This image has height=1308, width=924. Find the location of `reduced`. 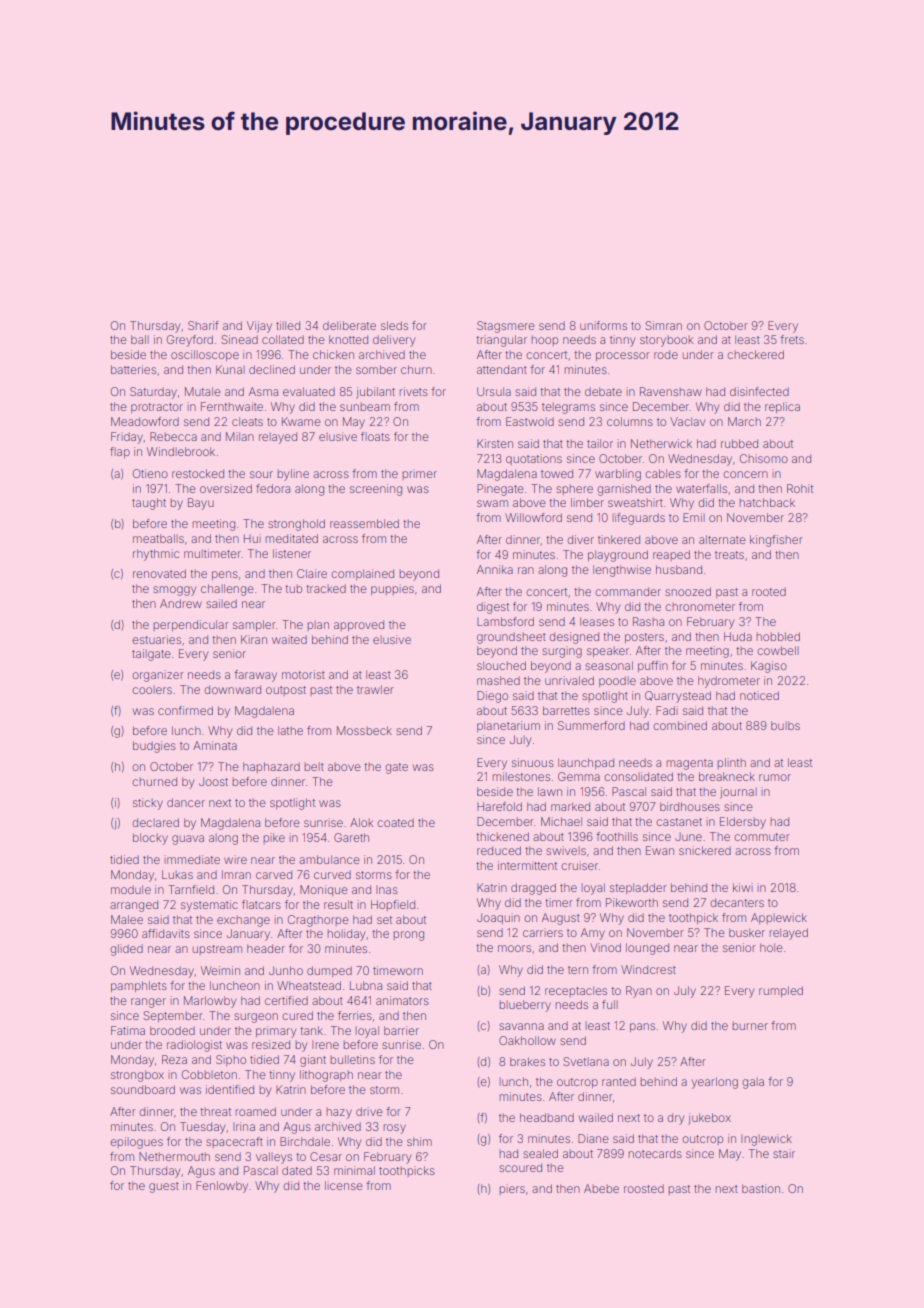

reduced is located at coordinates (499, 850).
